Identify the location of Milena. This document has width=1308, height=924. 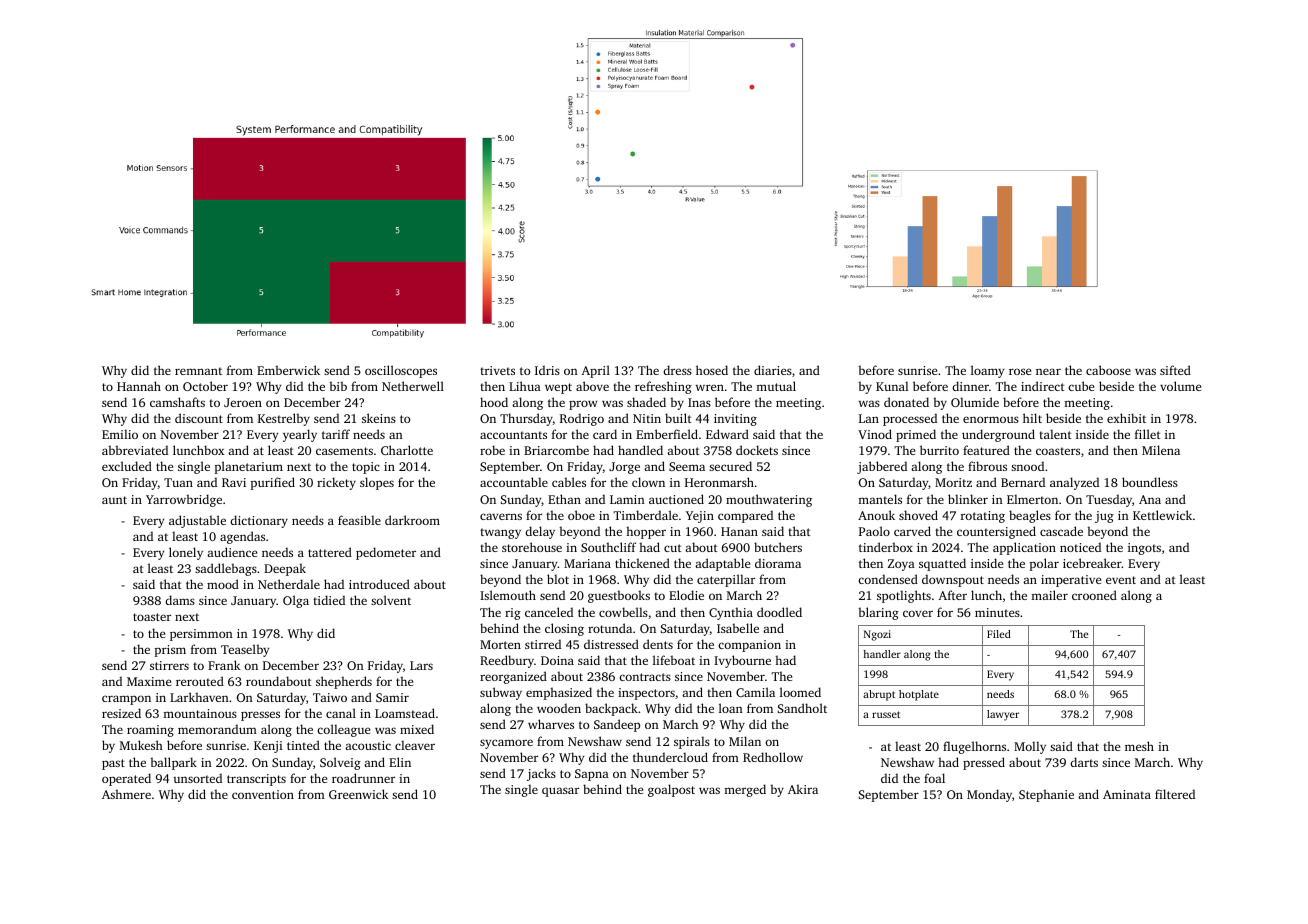
(1161, 450).
